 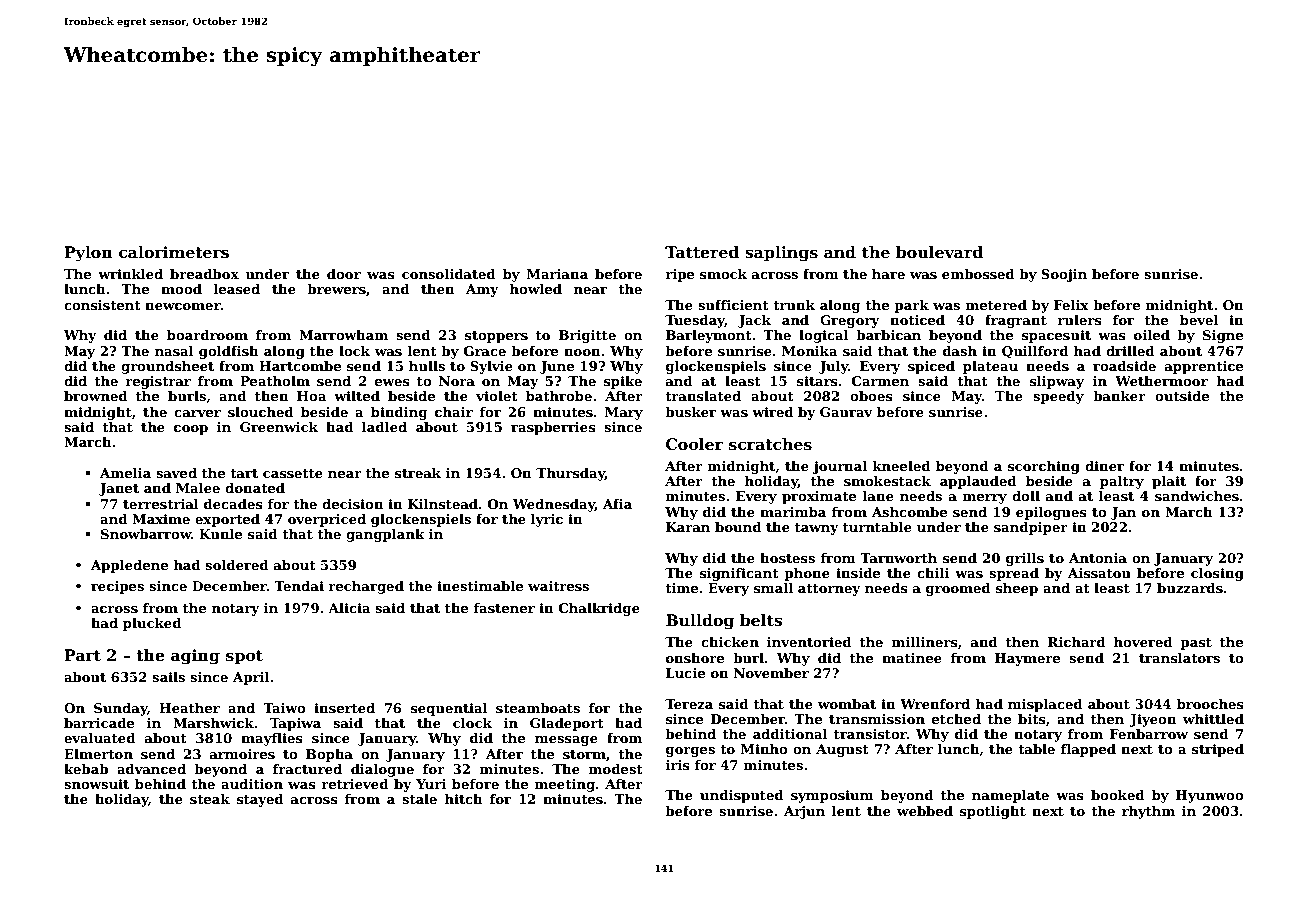 What do you see at coordinates (587, 336) in the screenshot?
I see `Brigitte` at bounding box center [587, 336].
